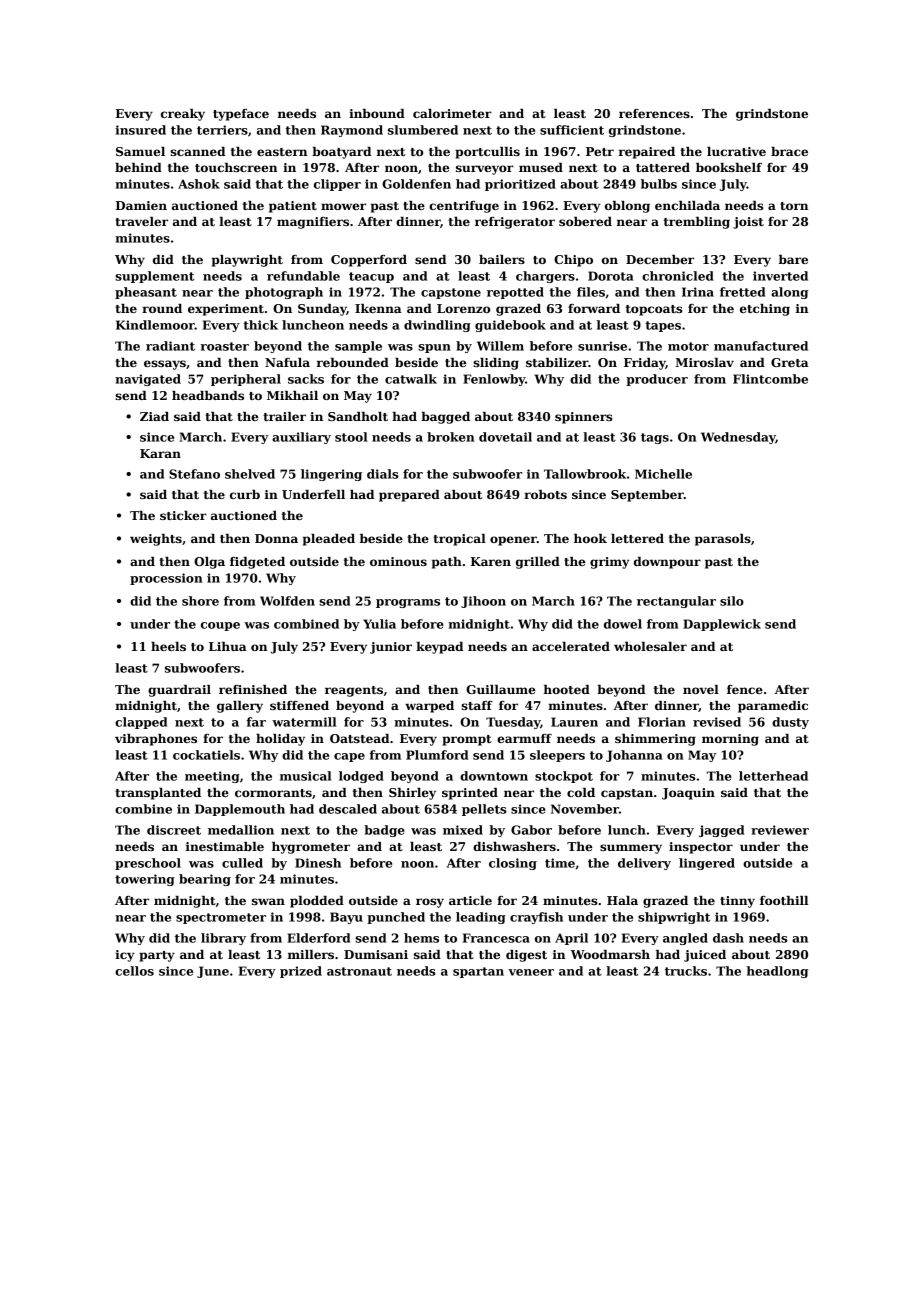 This screenshot has width=924, height=1308. I want to click on Goldenfen, so click(416, 184).
